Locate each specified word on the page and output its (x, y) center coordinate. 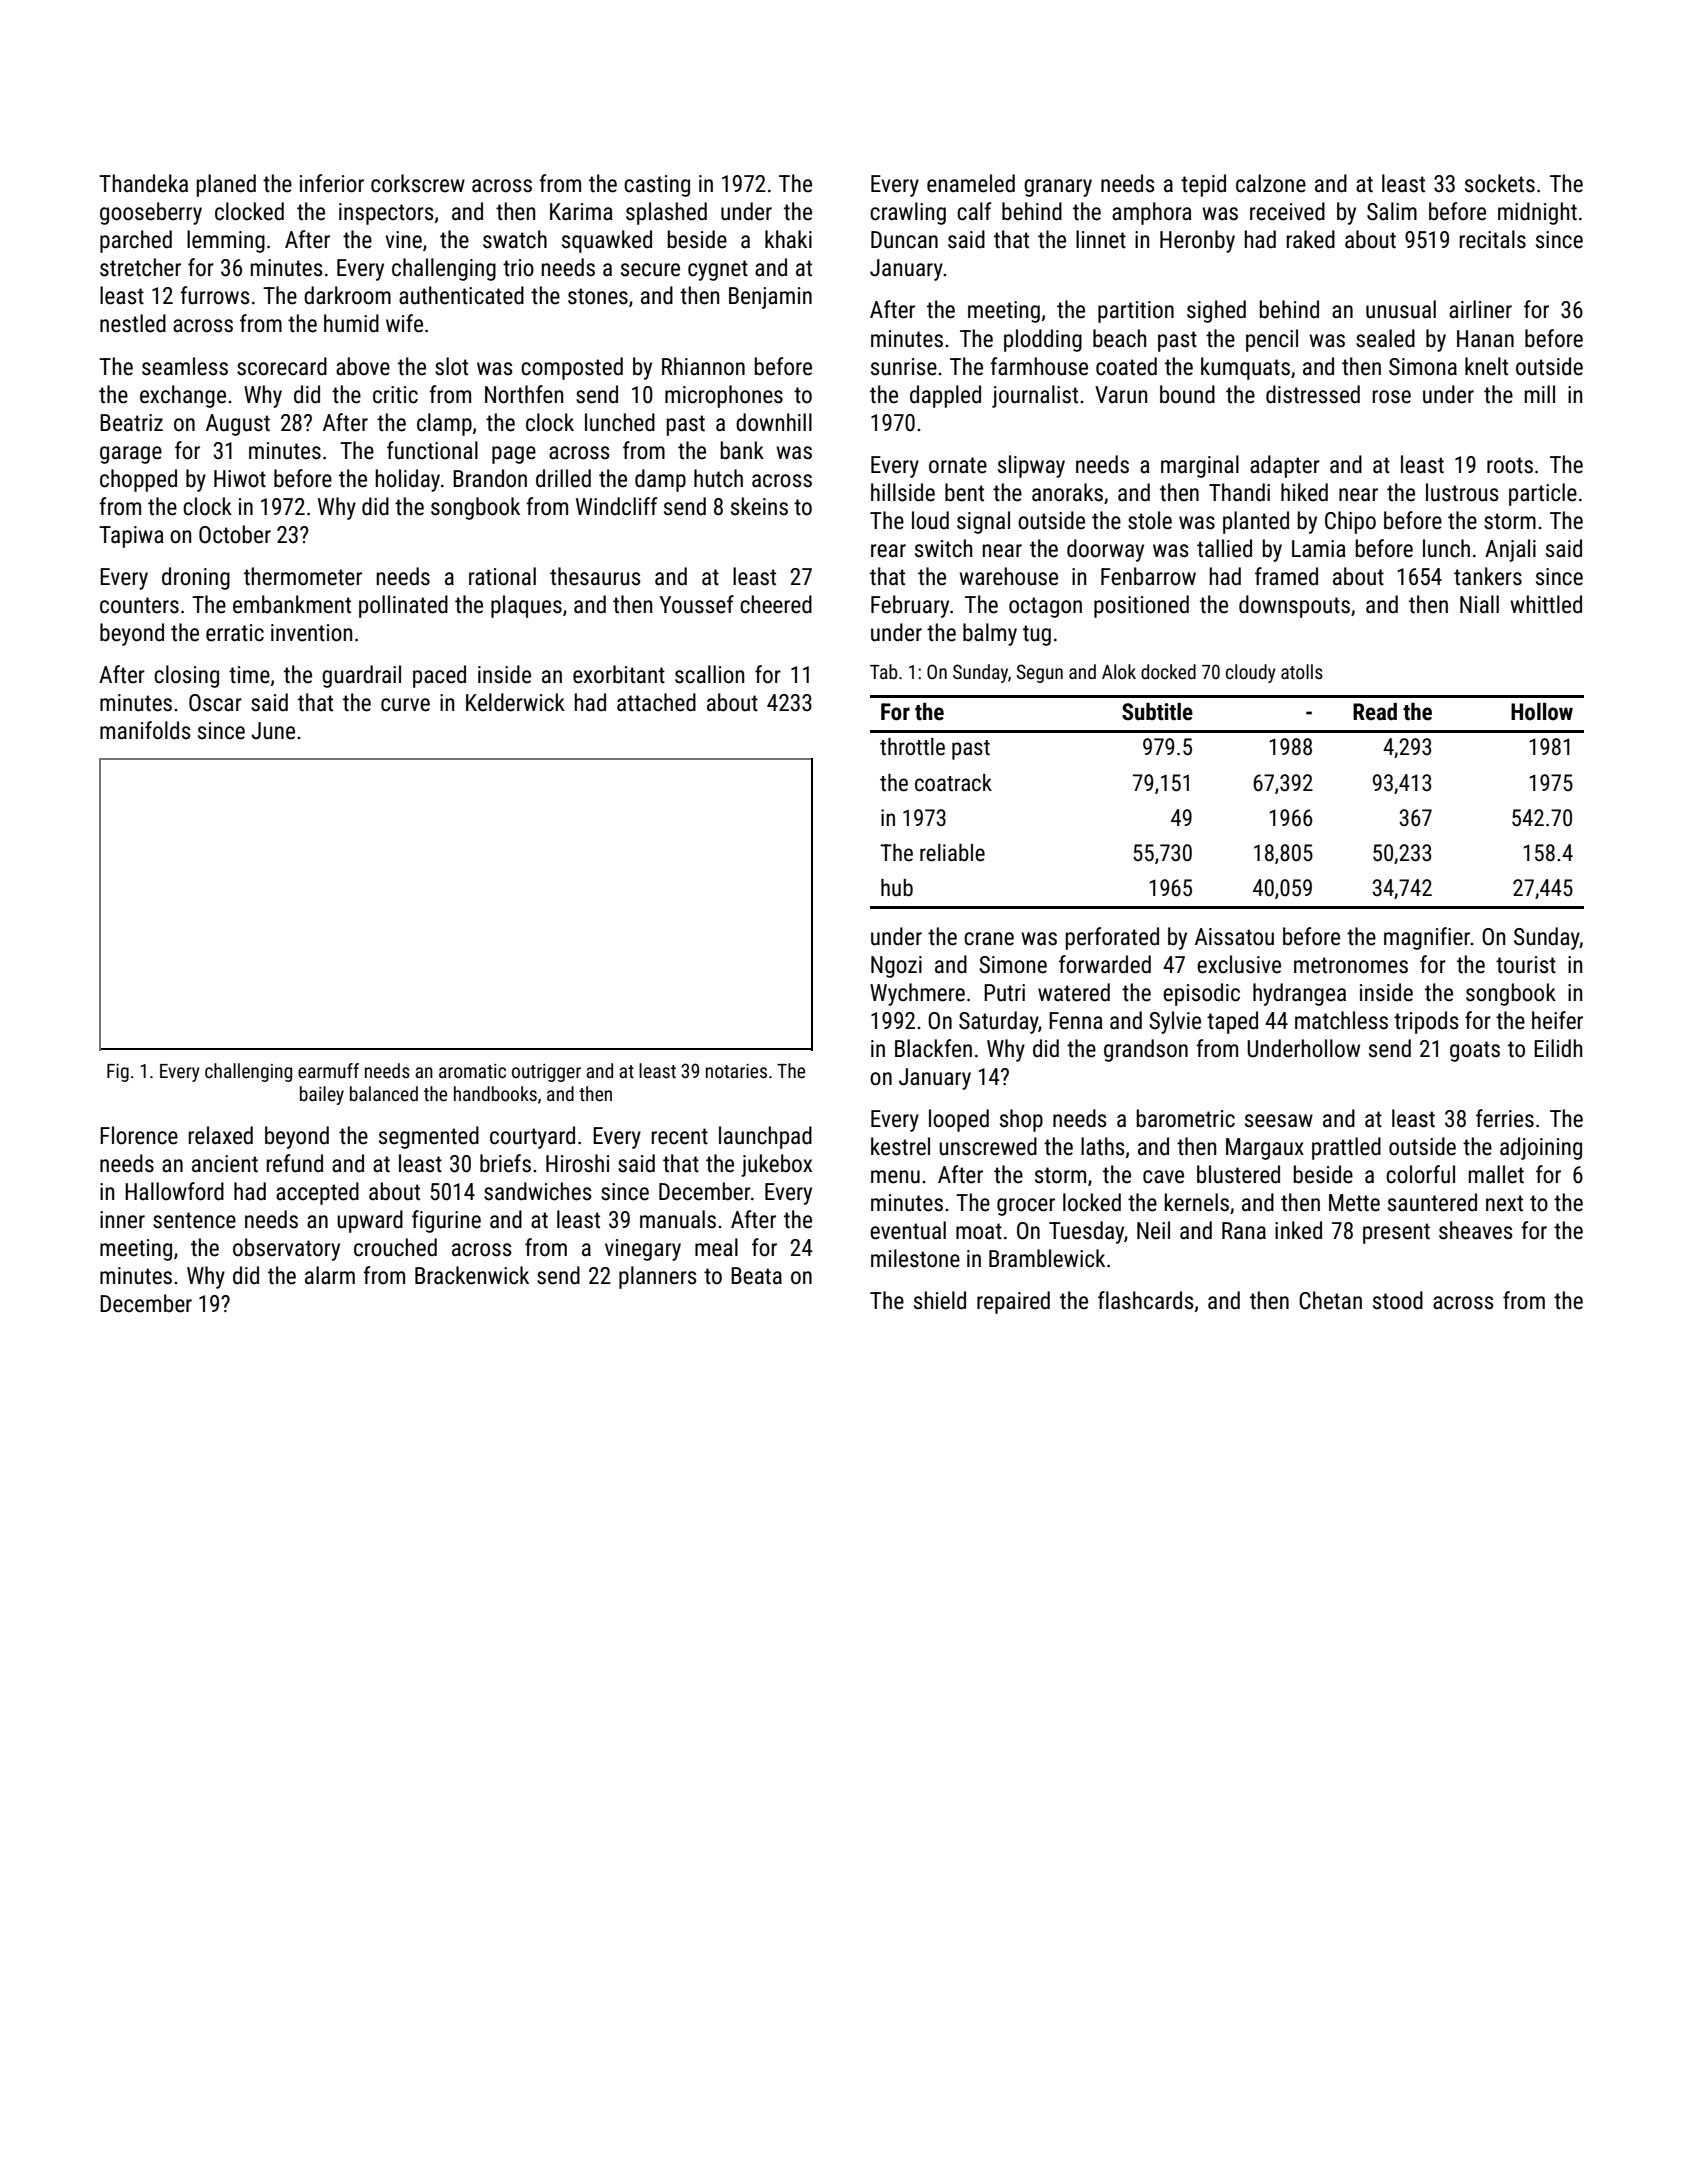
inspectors (386, 214)
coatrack (953, 783)
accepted (317, 1193)
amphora (1152, 213)
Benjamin (770, 298)
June (273, 731)
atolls (1302, 671)
